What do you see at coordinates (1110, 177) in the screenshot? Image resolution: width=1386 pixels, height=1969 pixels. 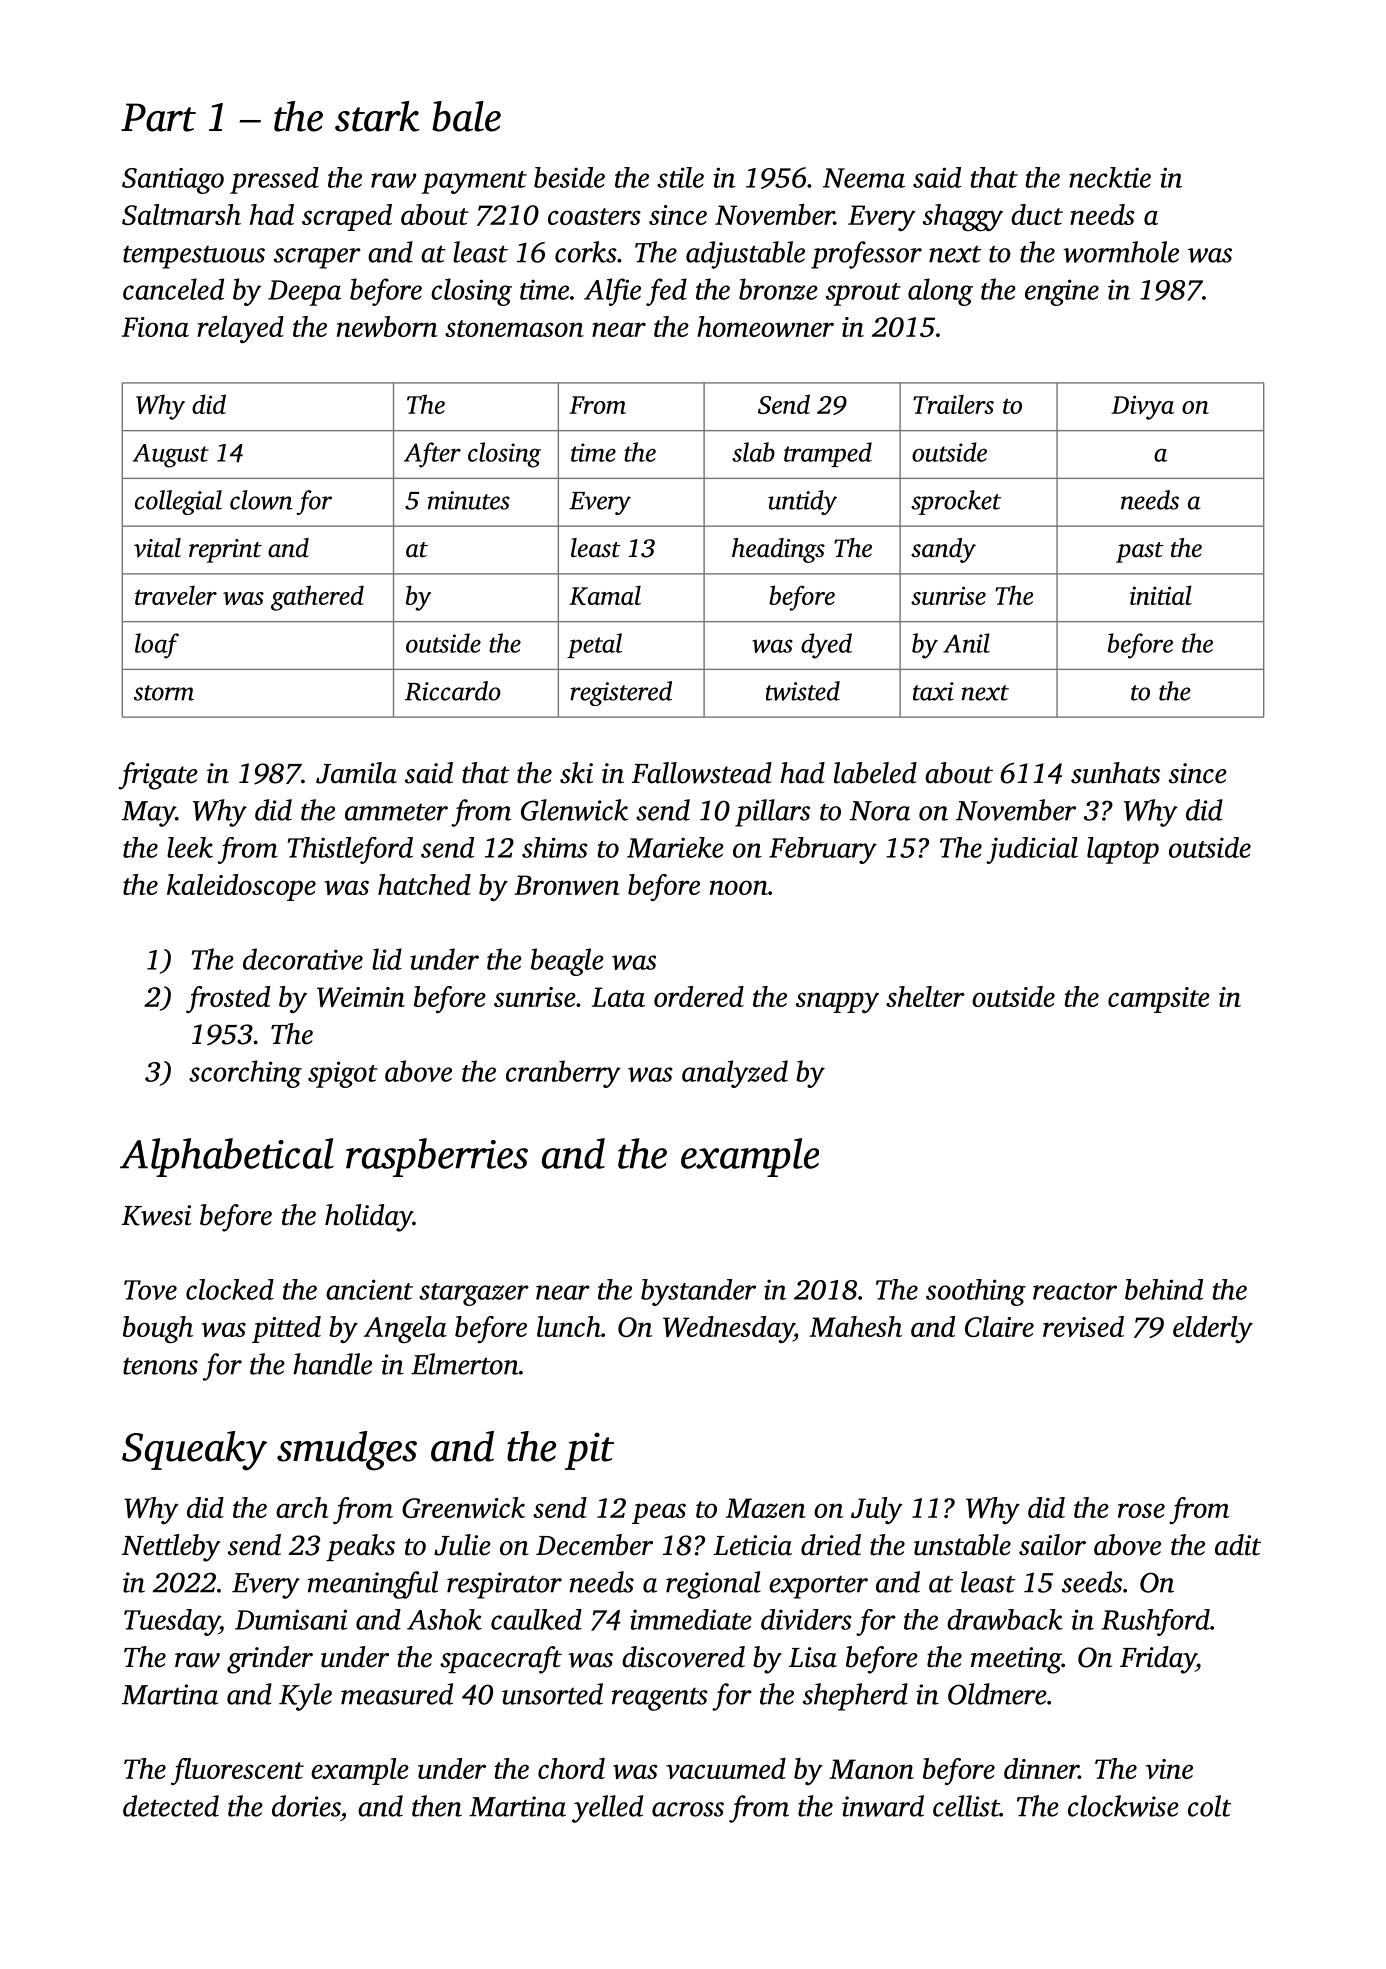 I see `necktie` at bounding box center [1110, 177].
